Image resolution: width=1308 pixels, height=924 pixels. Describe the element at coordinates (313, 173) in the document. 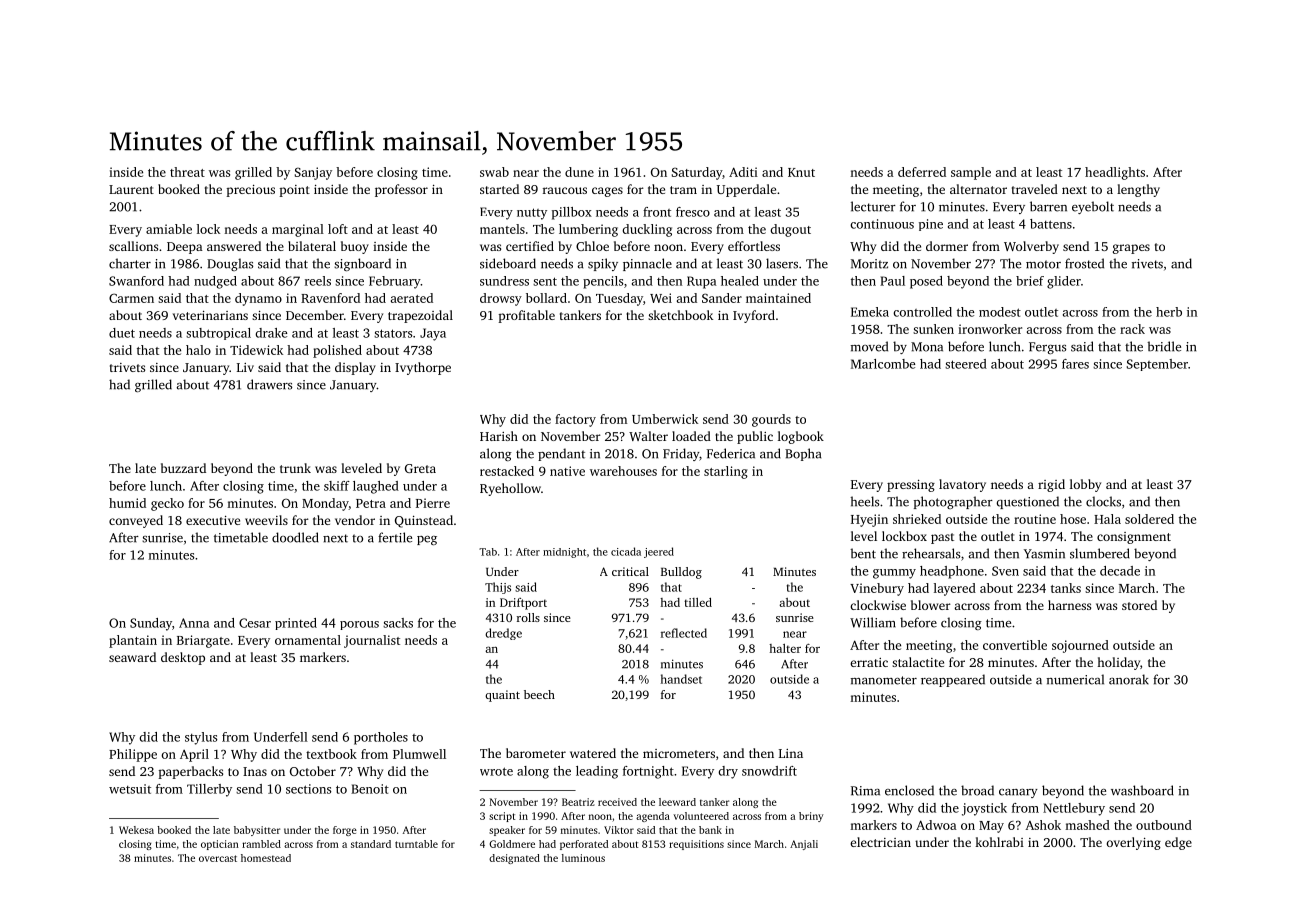

I see `Sanjay` at that location.
